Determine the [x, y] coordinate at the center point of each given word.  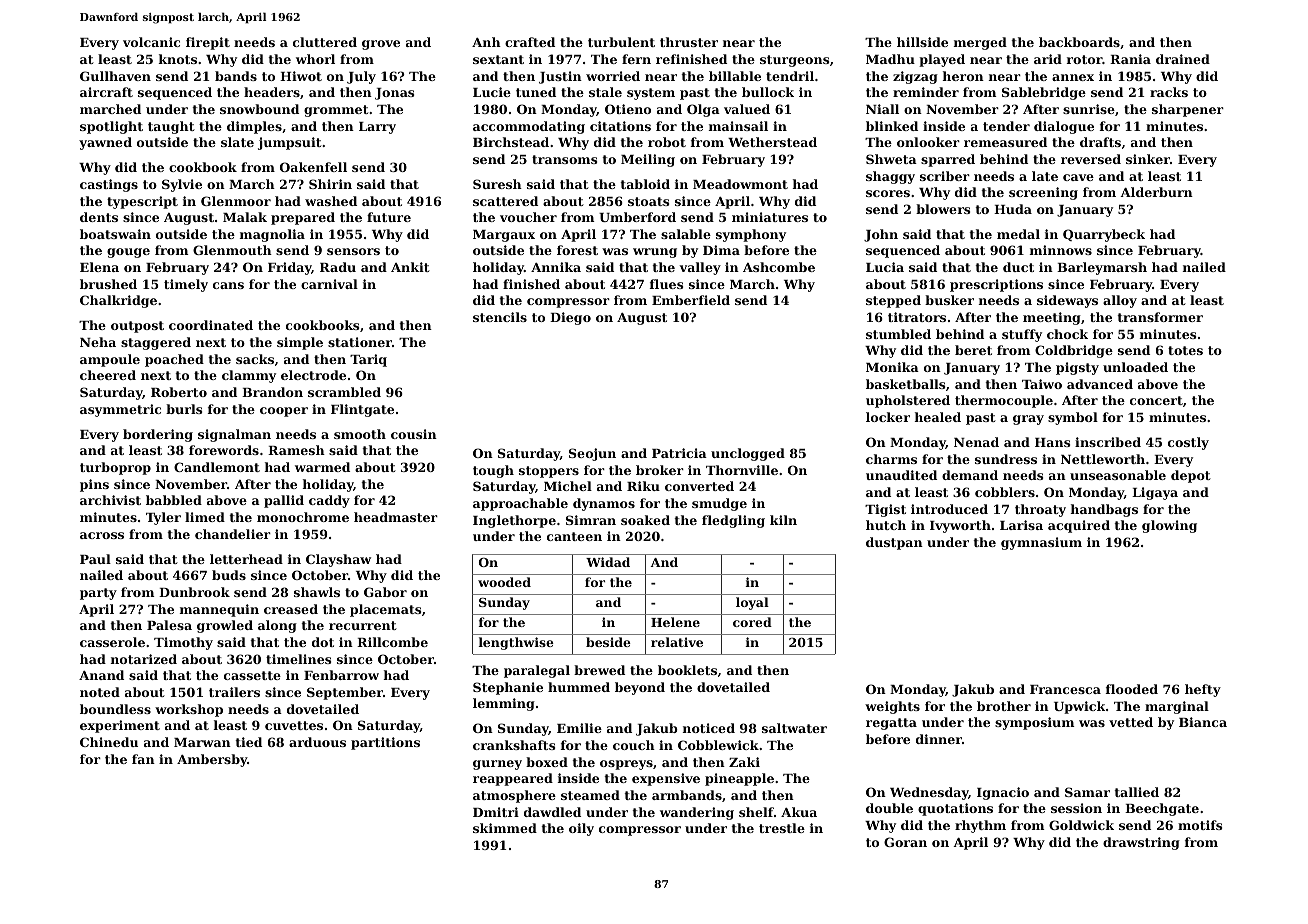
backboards [1079, 42]
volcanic [151, 42]
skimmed [505, 828]
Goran [905, 842]
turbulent [621, 42]
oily [581, 829]
